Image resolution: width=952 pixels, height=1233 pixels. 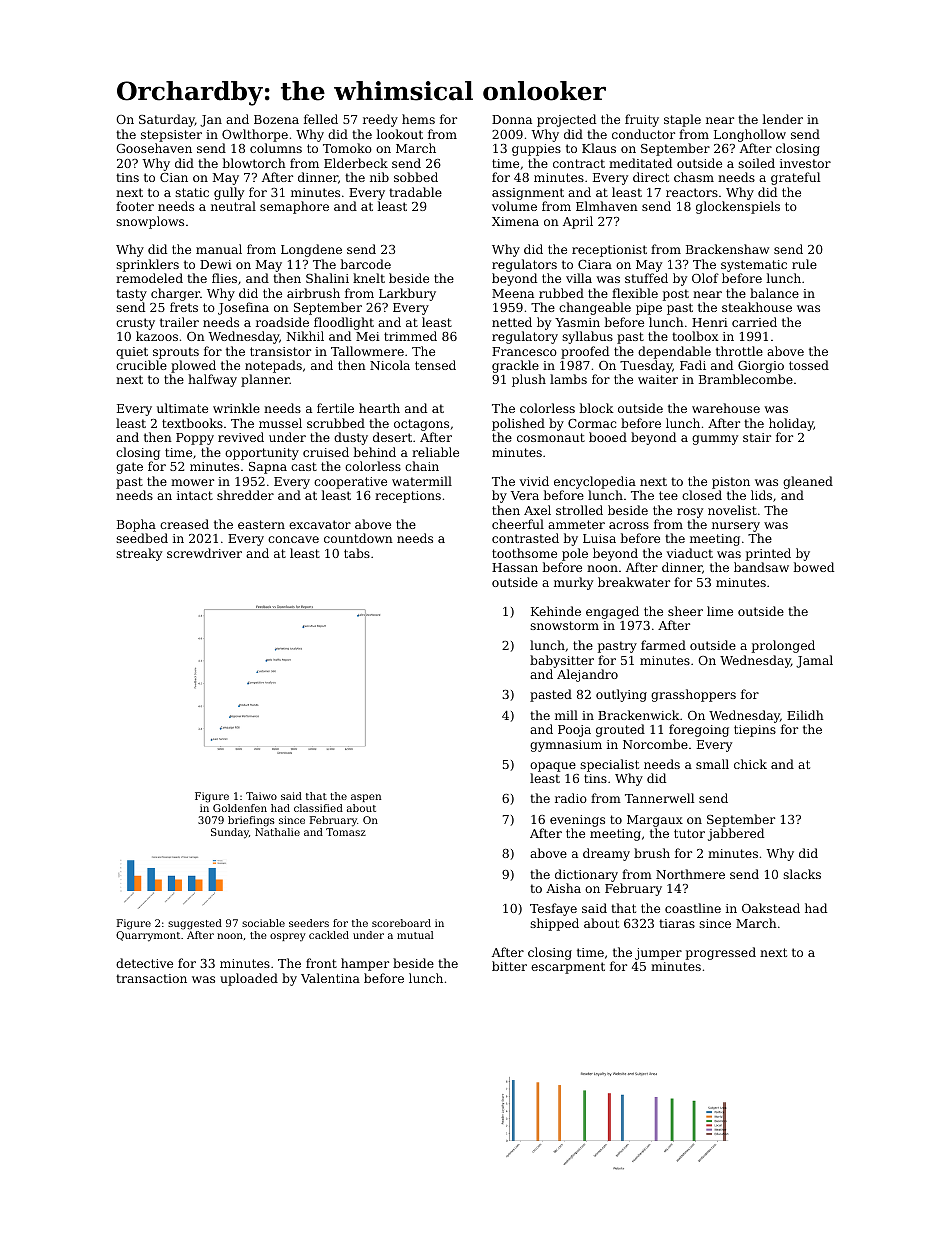 What do you see at coordinates (518, 424) in the image?
I see `polished` at bounding box center [518, 424].
